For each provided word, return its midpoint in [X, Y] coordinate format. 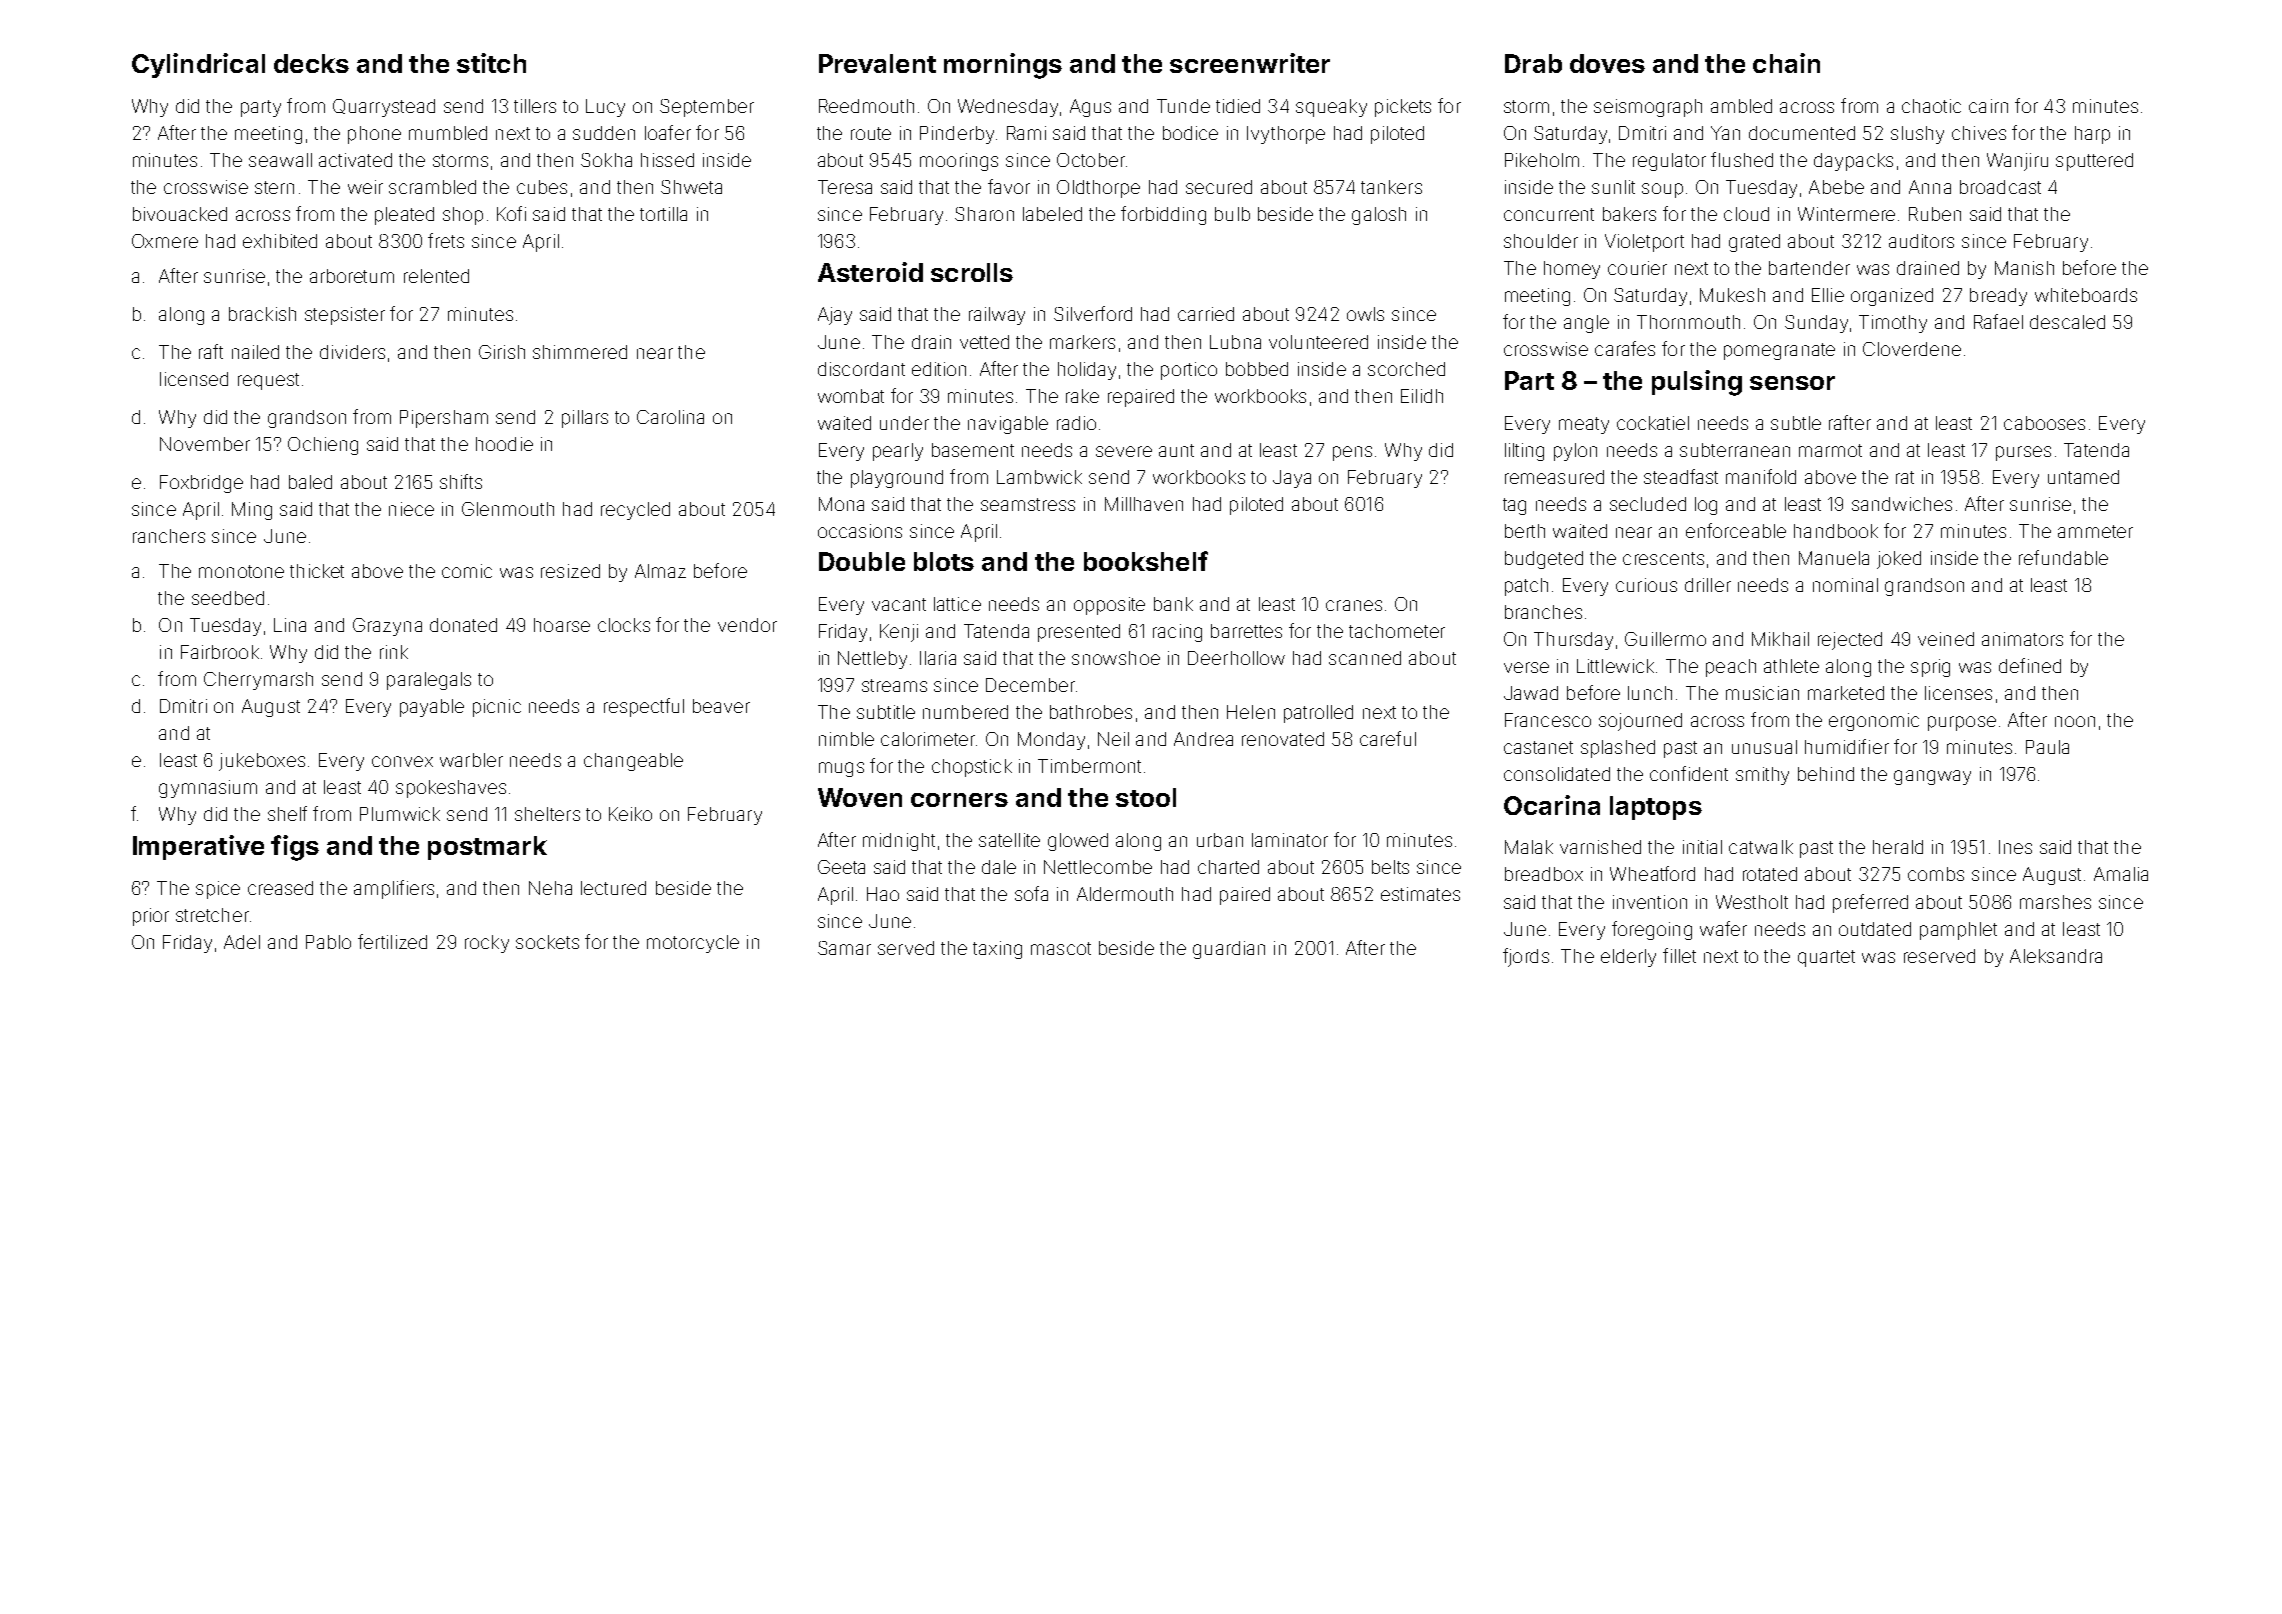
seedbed [228, 598]
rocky [487, 944]
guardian [1229, 950]
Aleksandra [2056, 956]
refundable [2063, 557]
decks [311, 63]
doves [1607, 63]
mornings [1003, 66]
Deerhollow [1236, 658]
